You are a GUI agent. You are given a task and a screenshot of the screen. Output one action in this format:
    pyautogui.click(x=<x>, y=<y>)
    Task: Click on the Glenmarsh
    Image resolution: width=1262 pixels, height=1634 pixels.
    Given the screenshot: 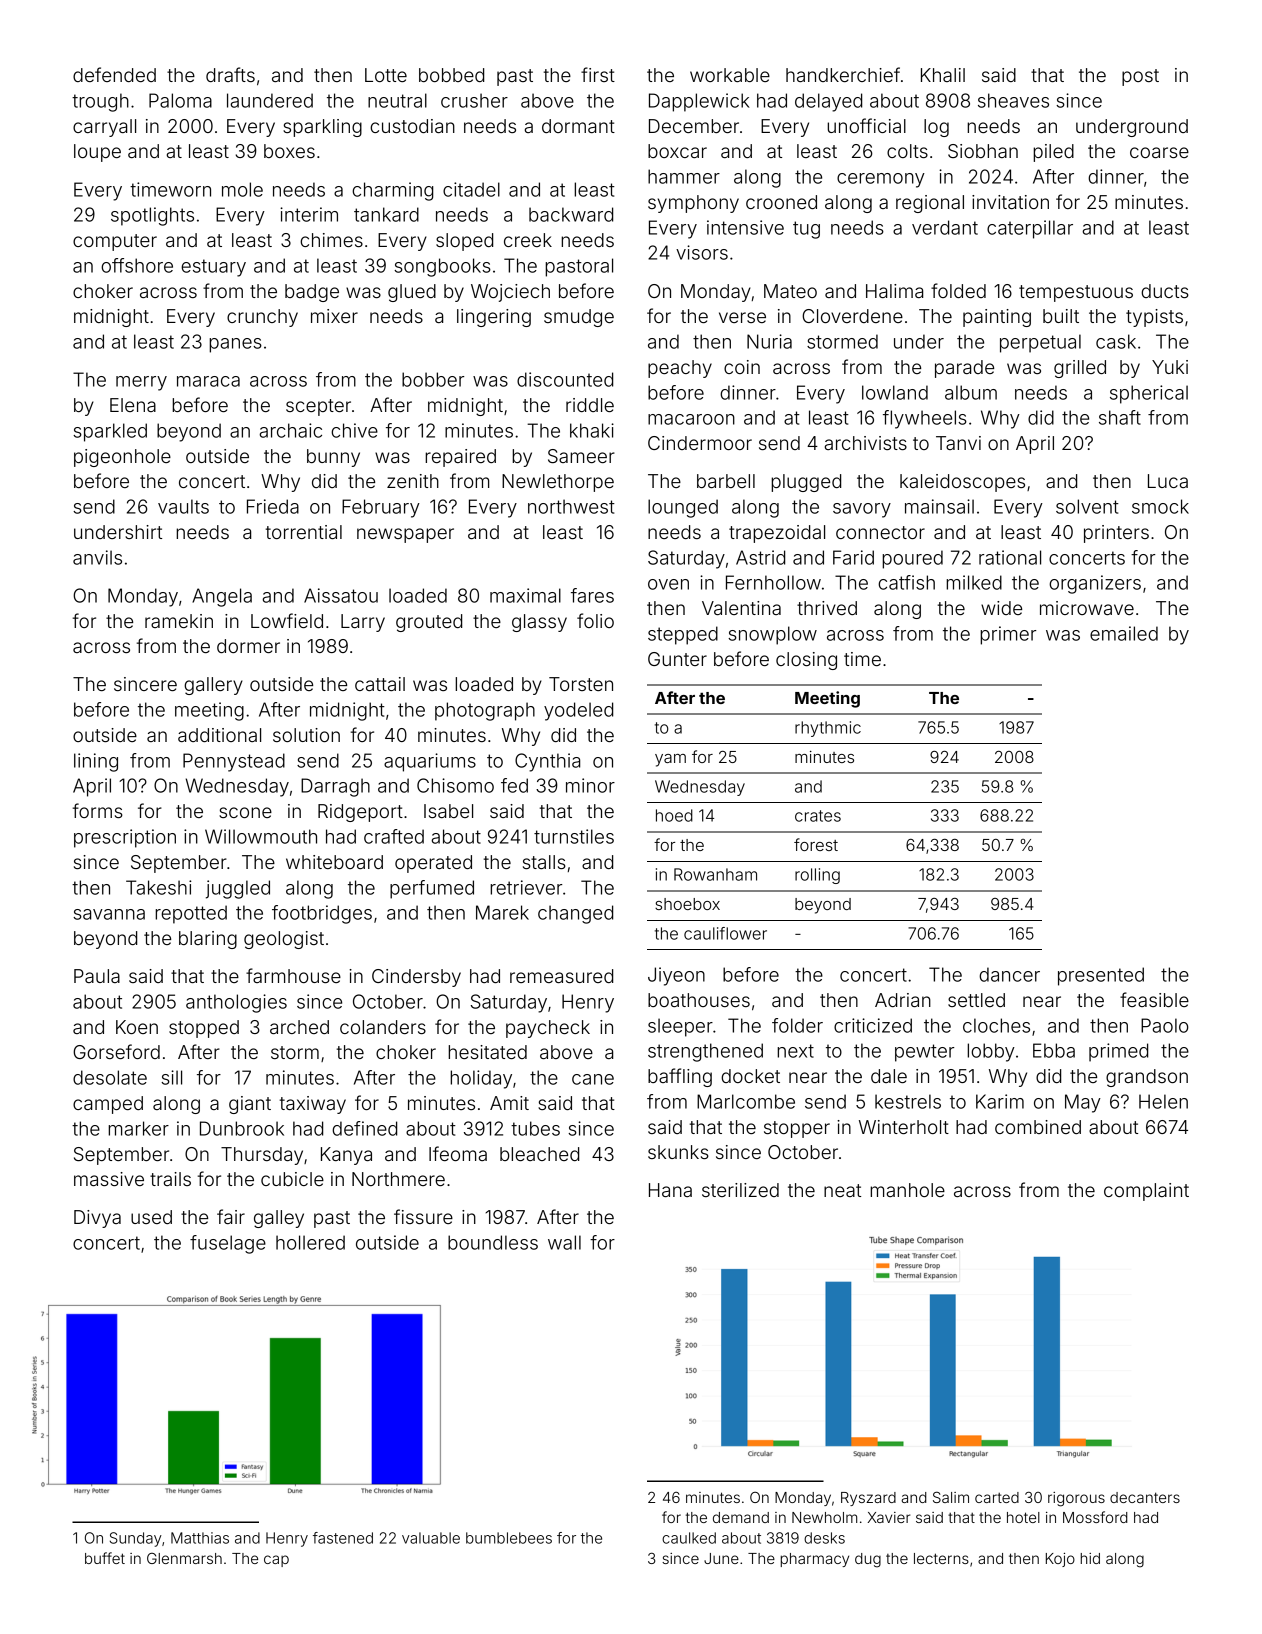 What is the action you would take?
    pyautogui.click(x=184, y=1558)
